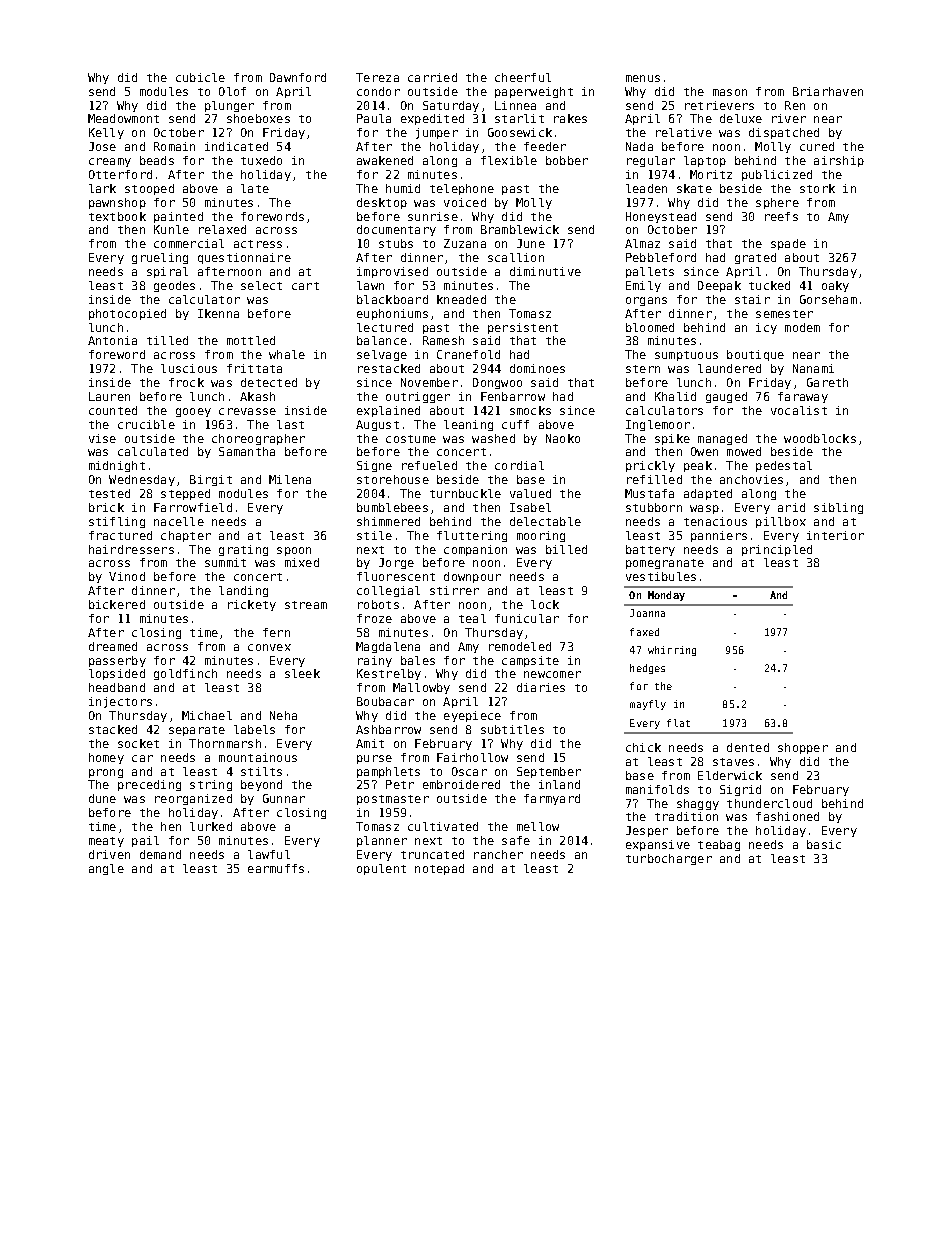 The width and height of the screenshot is (952, 1233). I want to click on teal, so click(472, 618).
